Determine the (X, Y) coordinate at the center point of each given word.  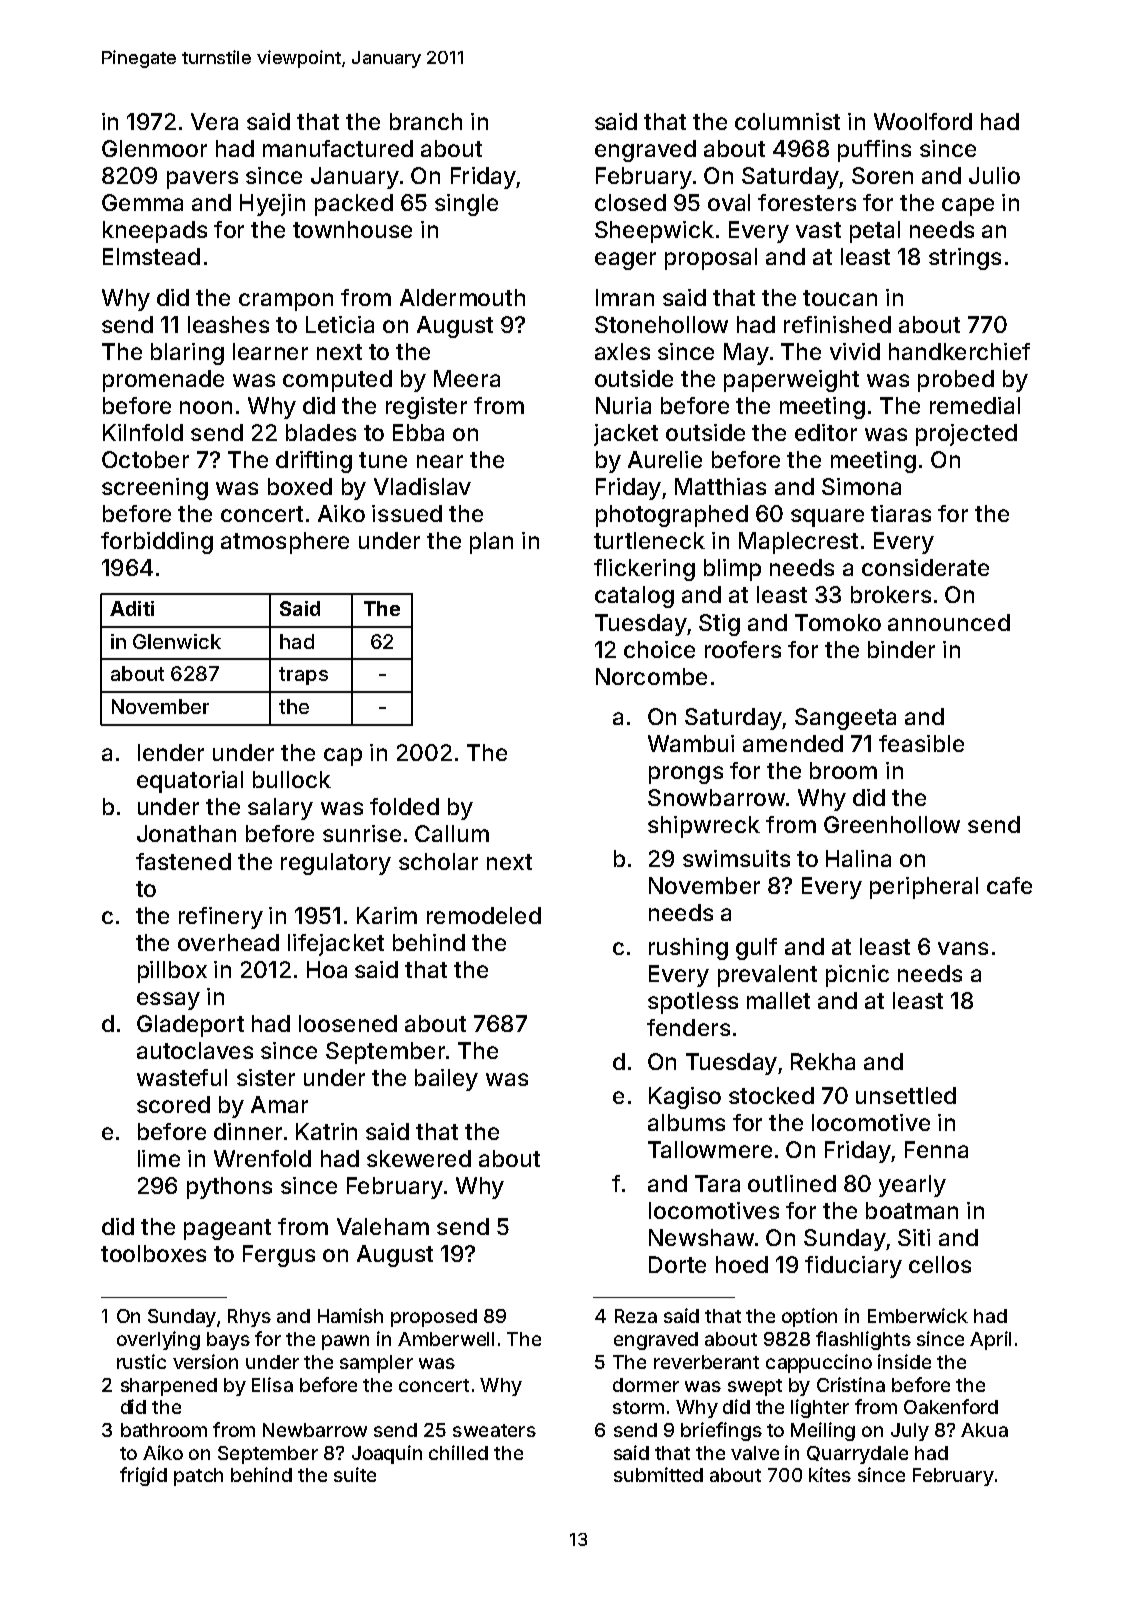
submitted (658, 1474)
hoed (742, 1264)
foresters (807, 202)
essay (168, 1001)
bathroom (164, 1430)
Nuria (623, 405)
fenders (688, 1027)
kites (830, 1474)
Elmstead (151, 256)
